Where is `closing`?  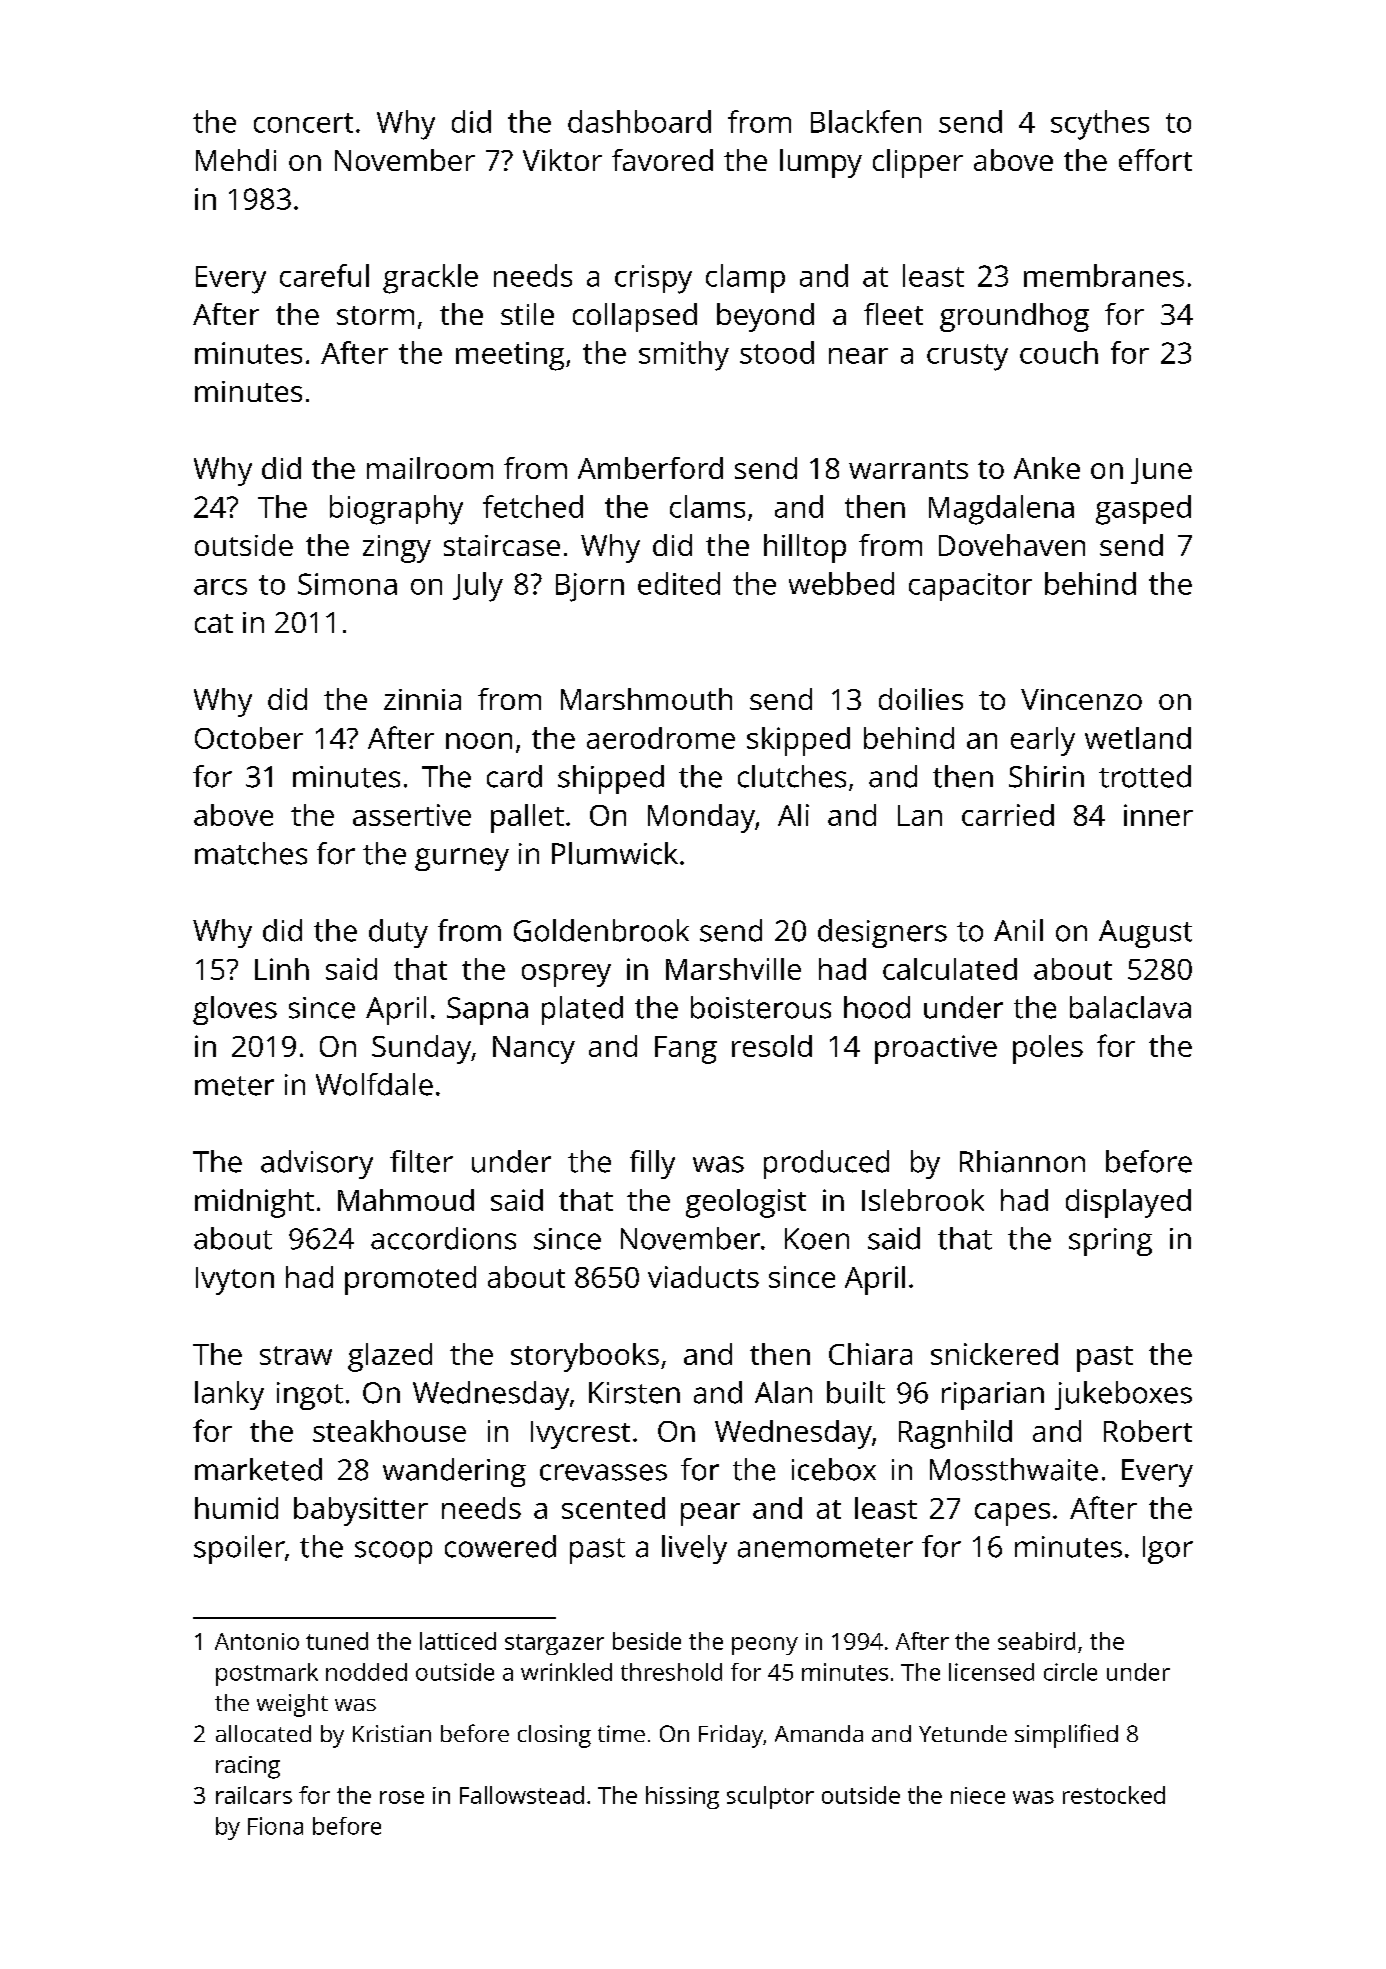 closing is located at coordinates (554, 1736).
